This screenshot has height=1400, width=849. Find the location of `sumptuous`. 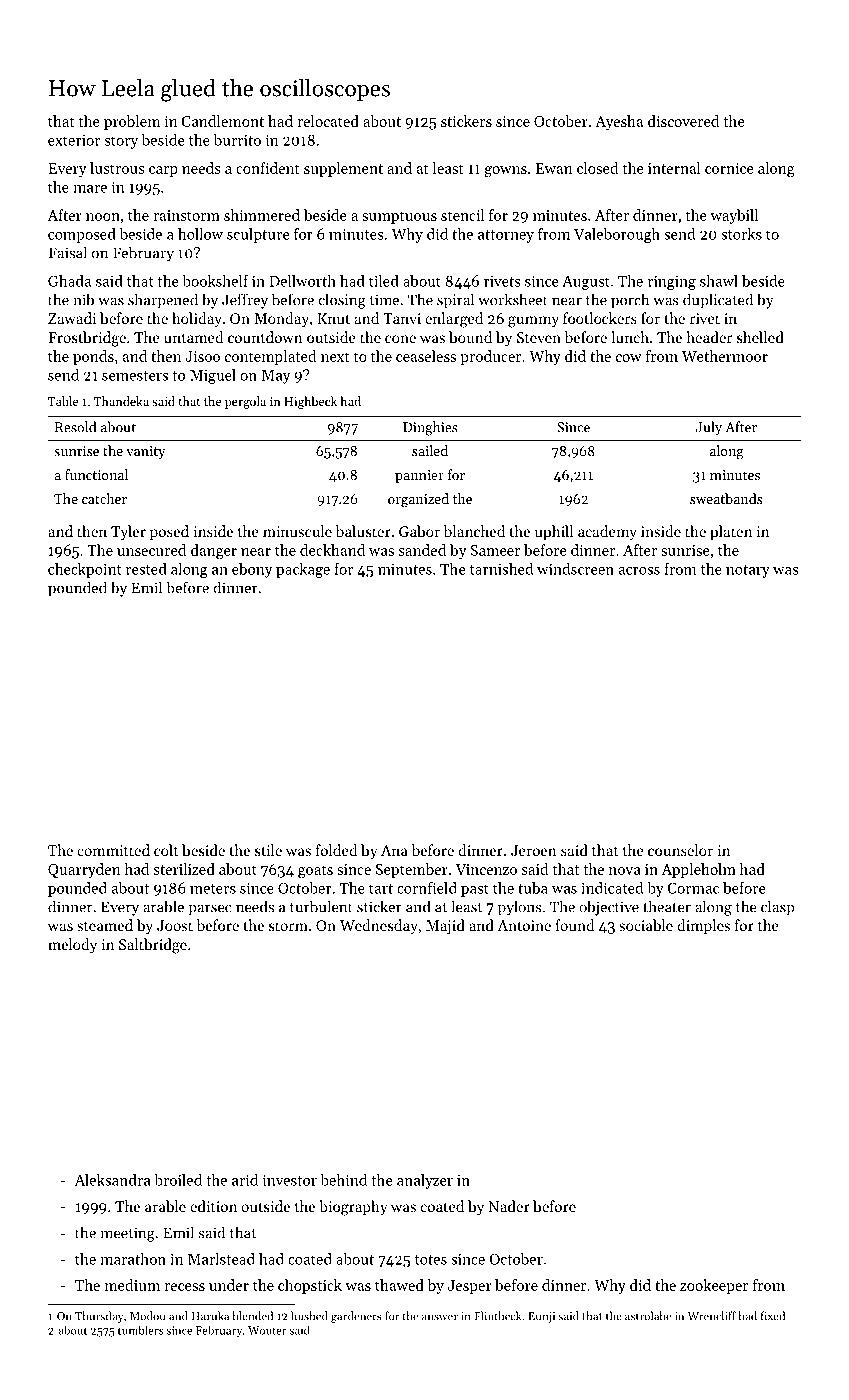

sumptuous is located at coordinates (399, 217).
